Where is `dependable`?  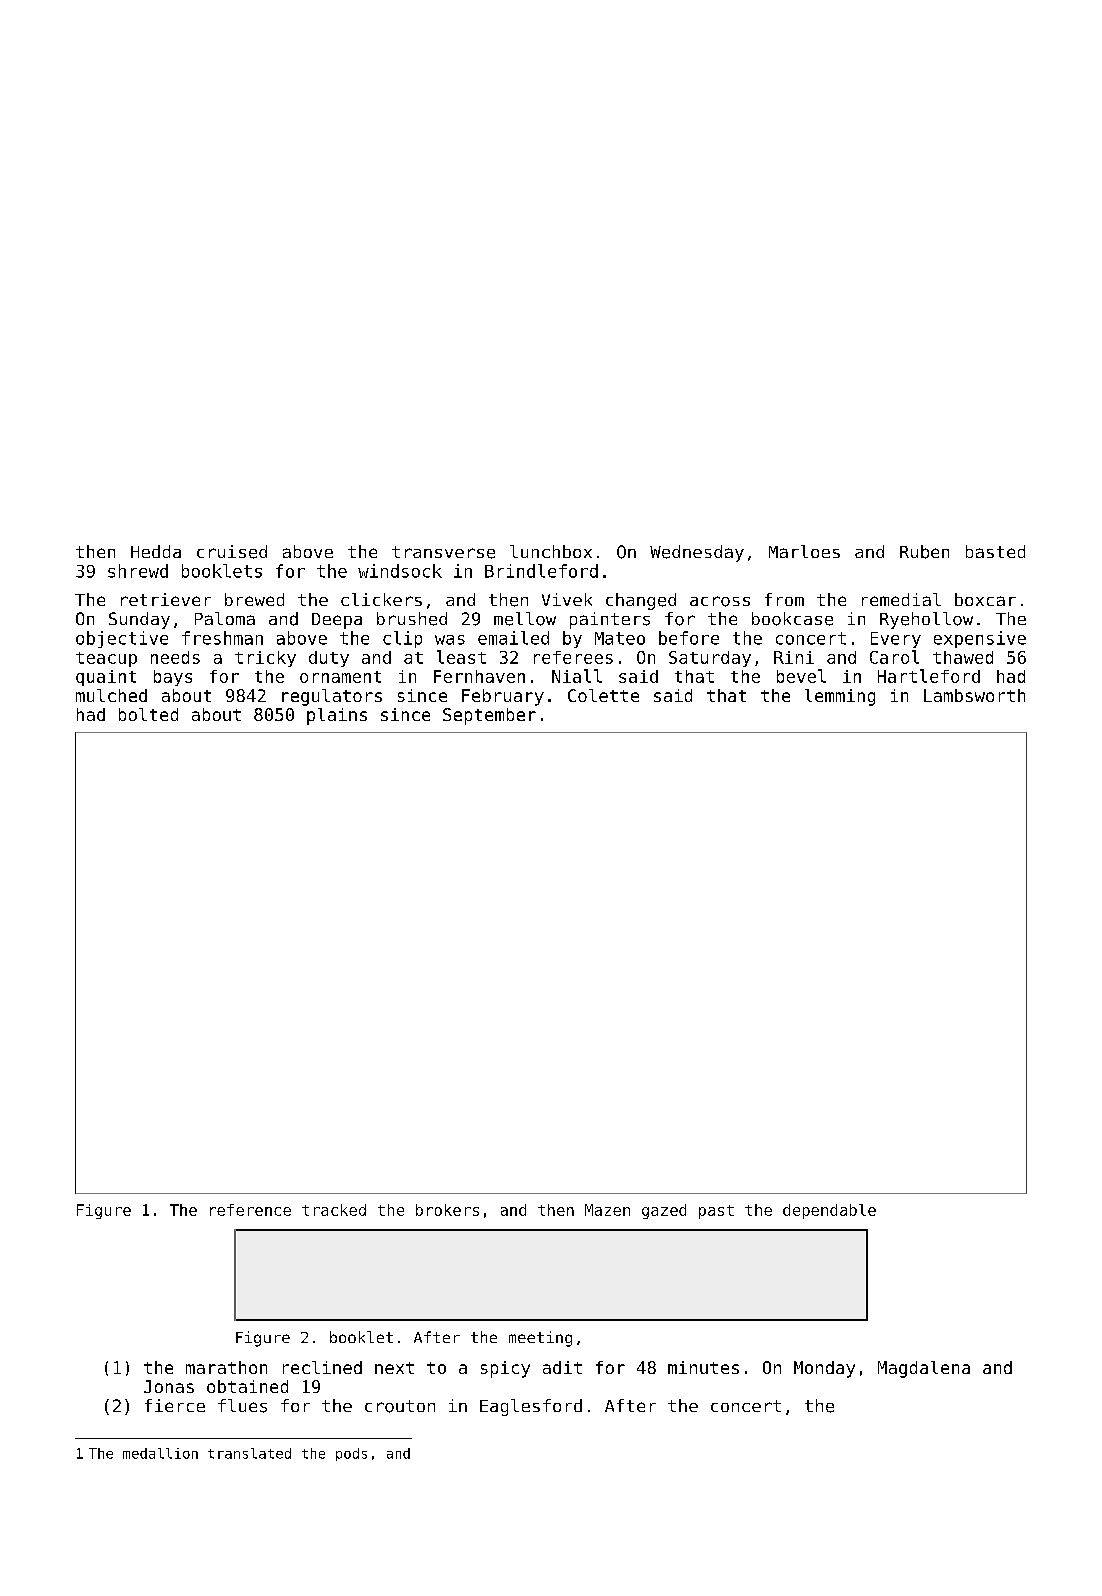 dependable is located at coordinates (829, 1211).
